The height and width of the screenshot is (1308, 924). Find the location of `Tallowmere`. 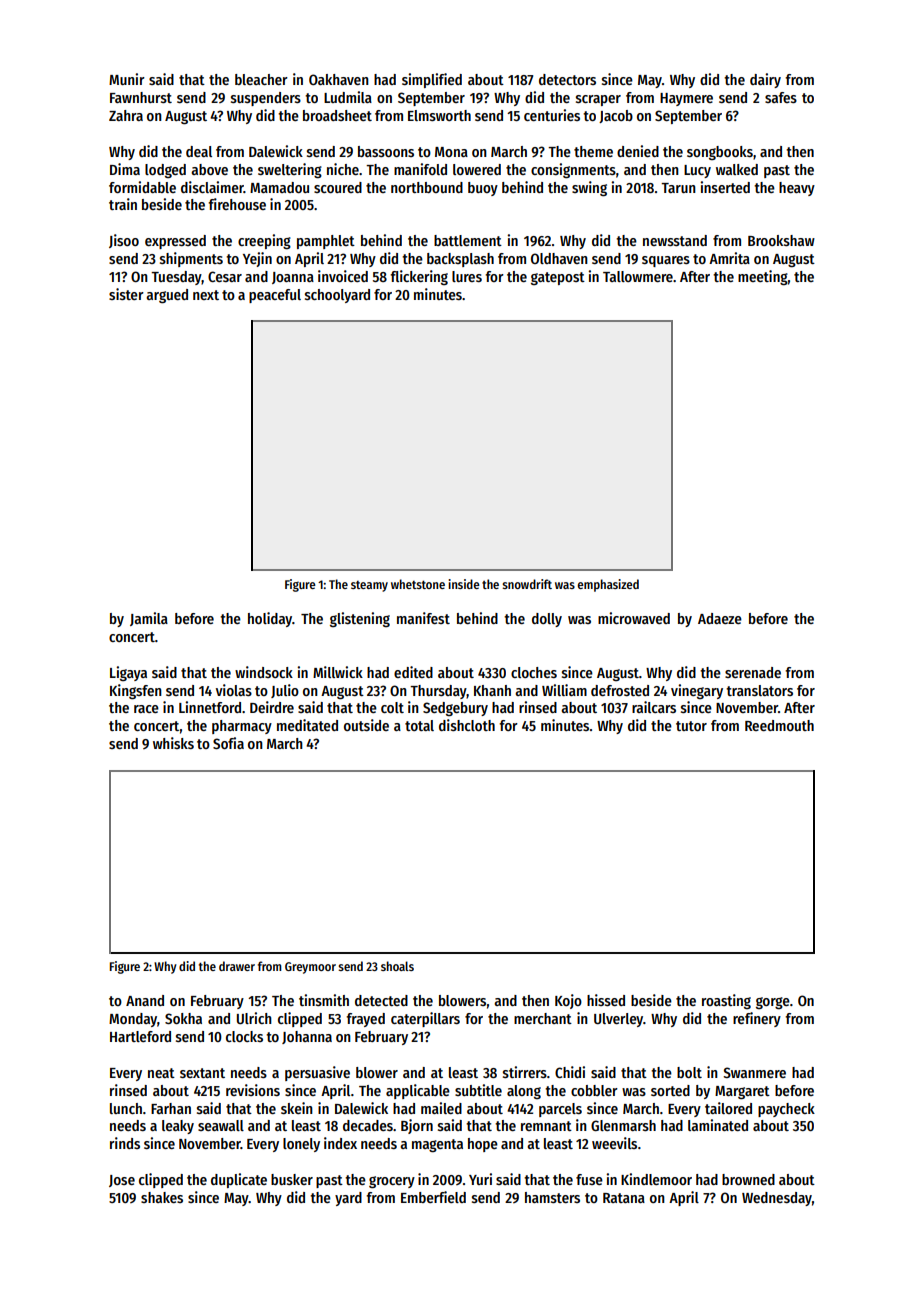

Tallowmere is located at coordinates (638, 276).
